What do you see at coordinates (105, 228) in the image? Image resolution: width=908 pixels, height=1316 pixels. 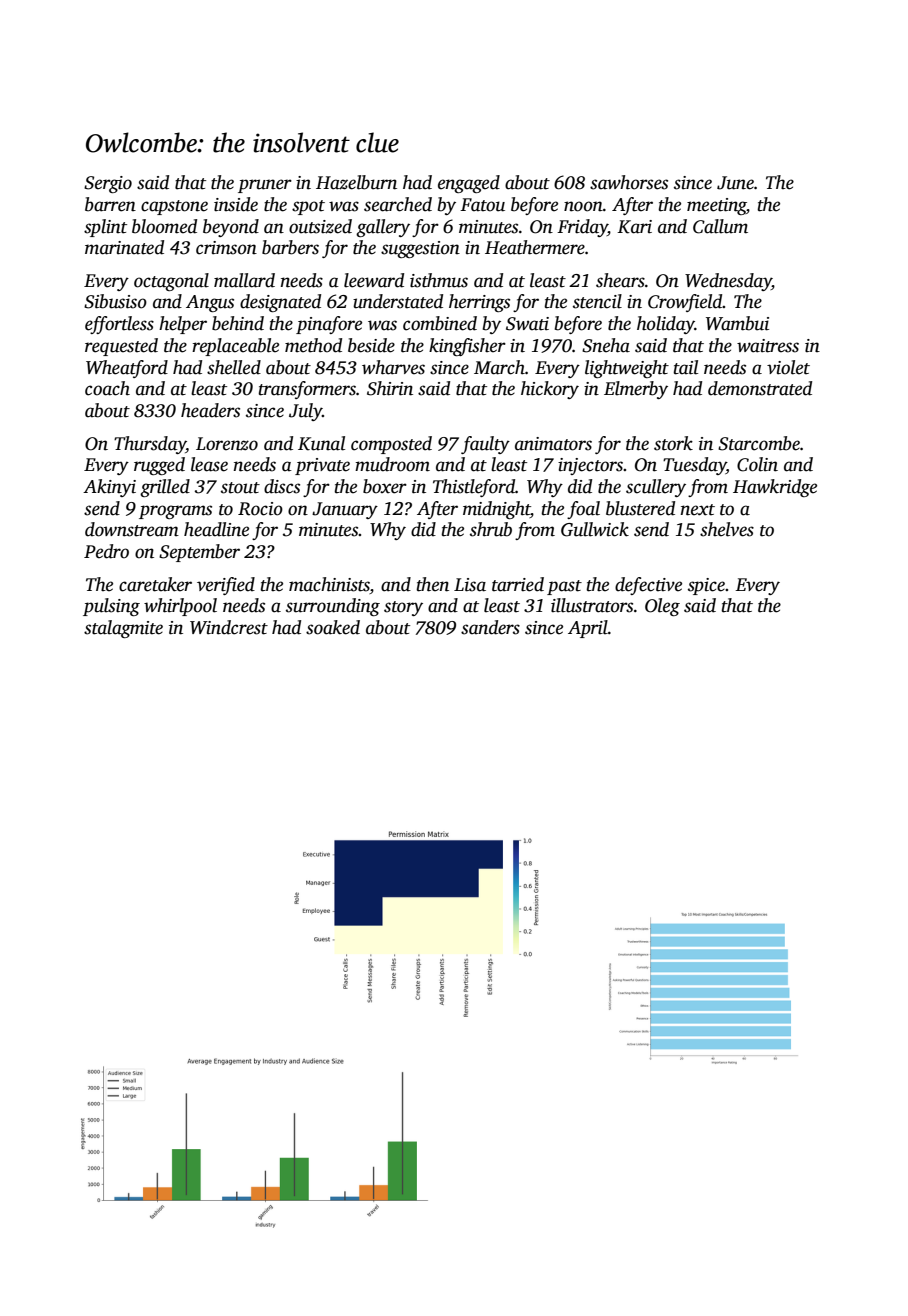 I see `splint` at bounding box center [105, 228].
